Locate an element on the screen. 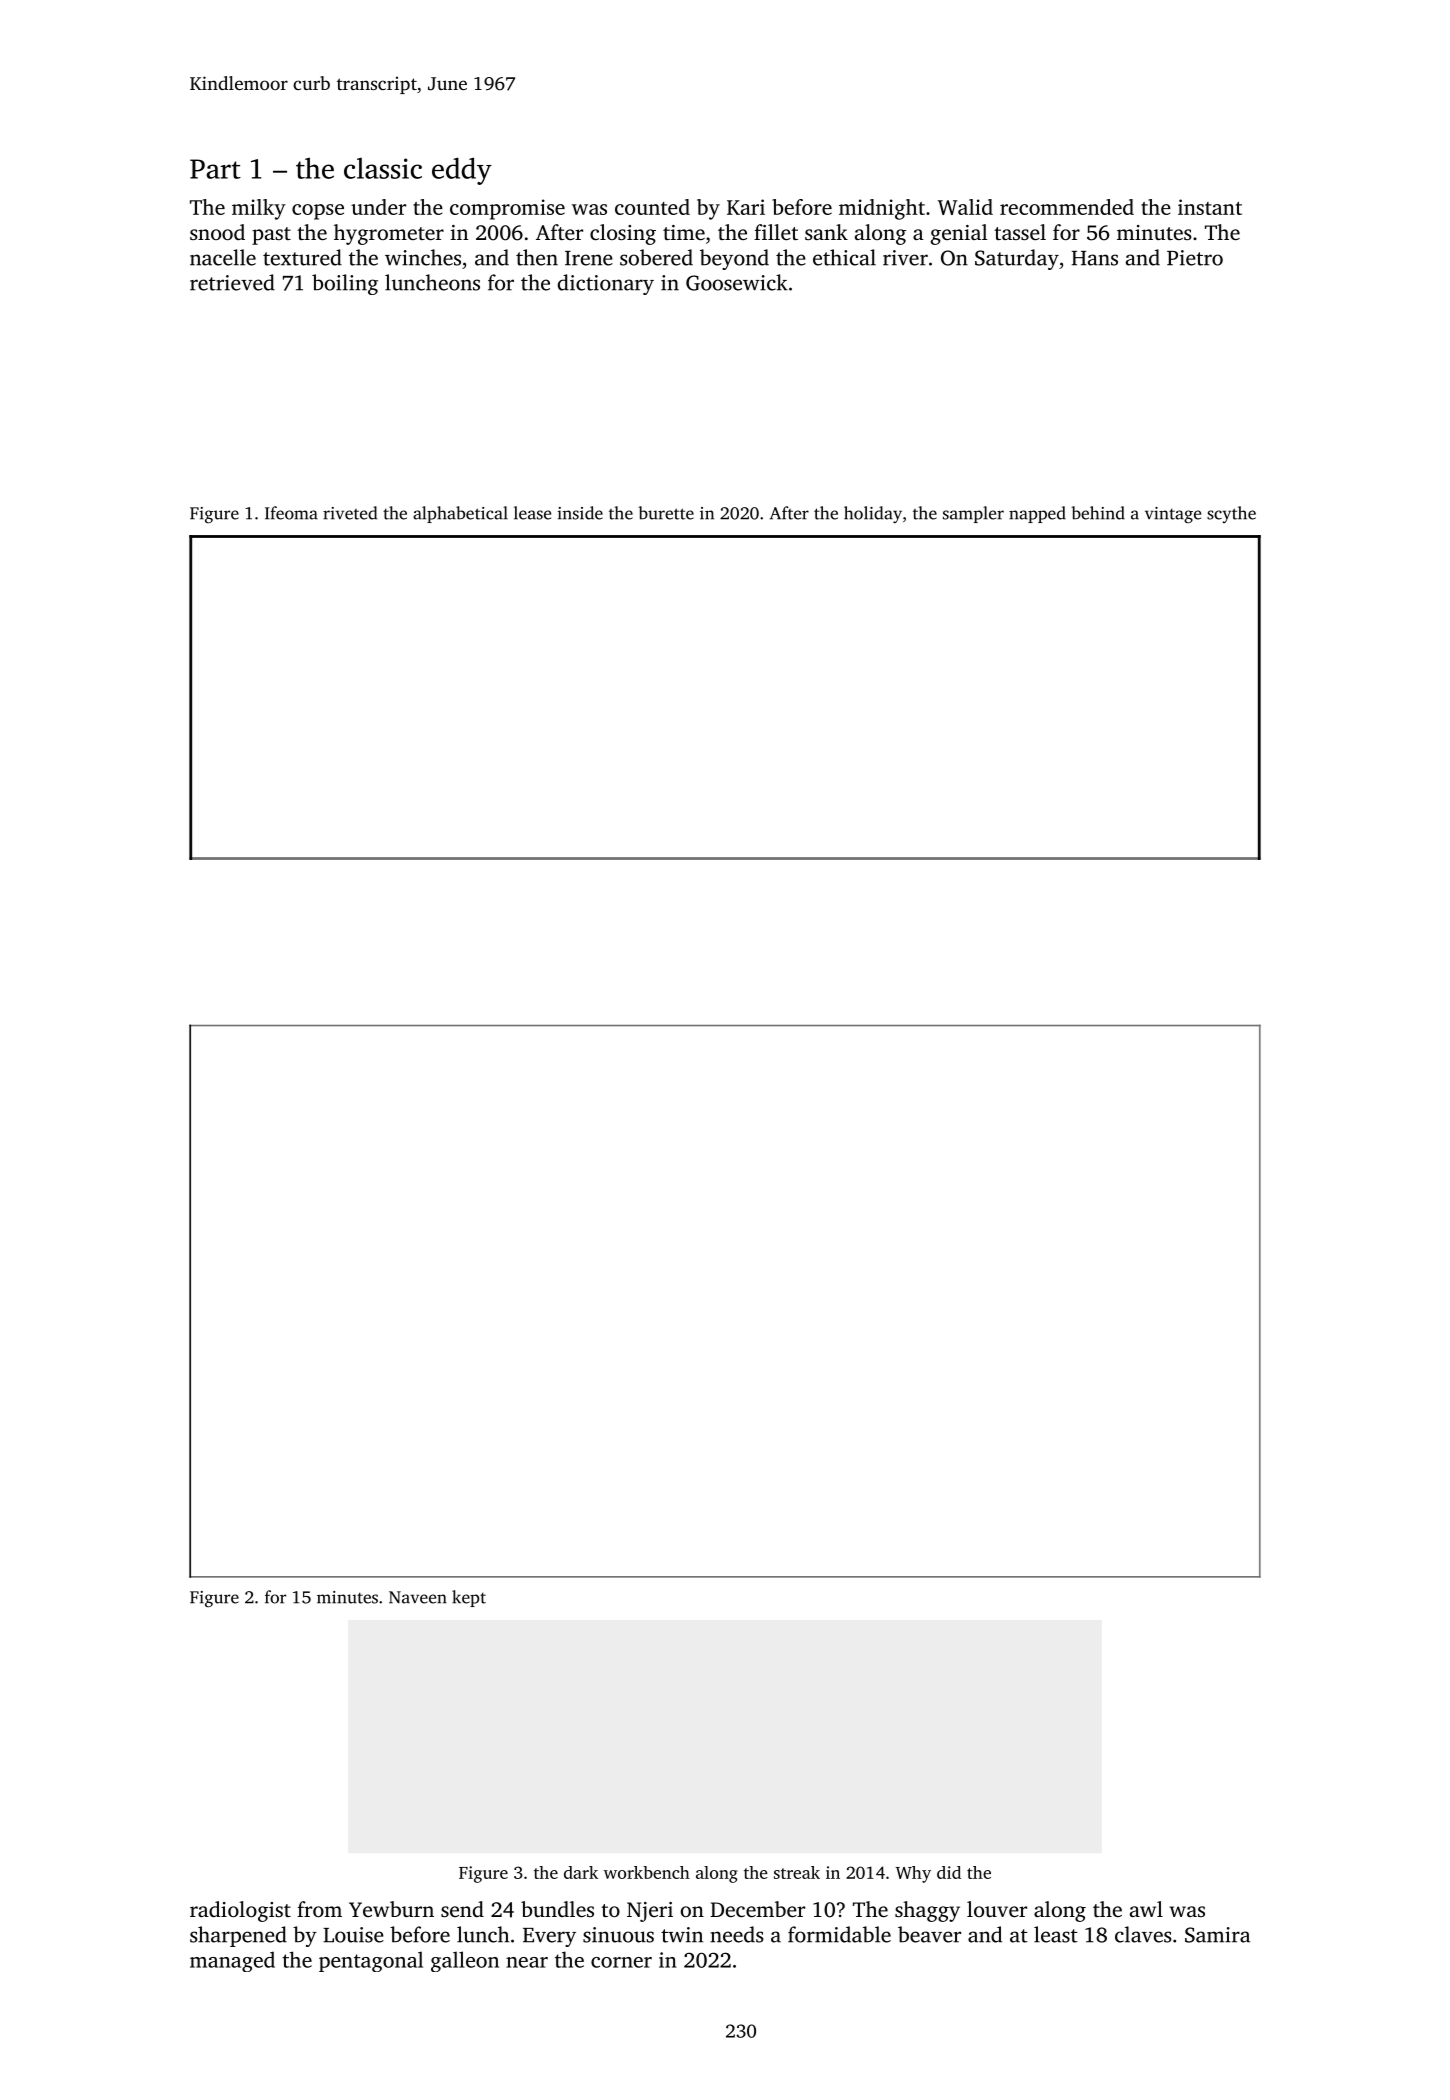  Naveen is located at coordinates (418, 1597).
